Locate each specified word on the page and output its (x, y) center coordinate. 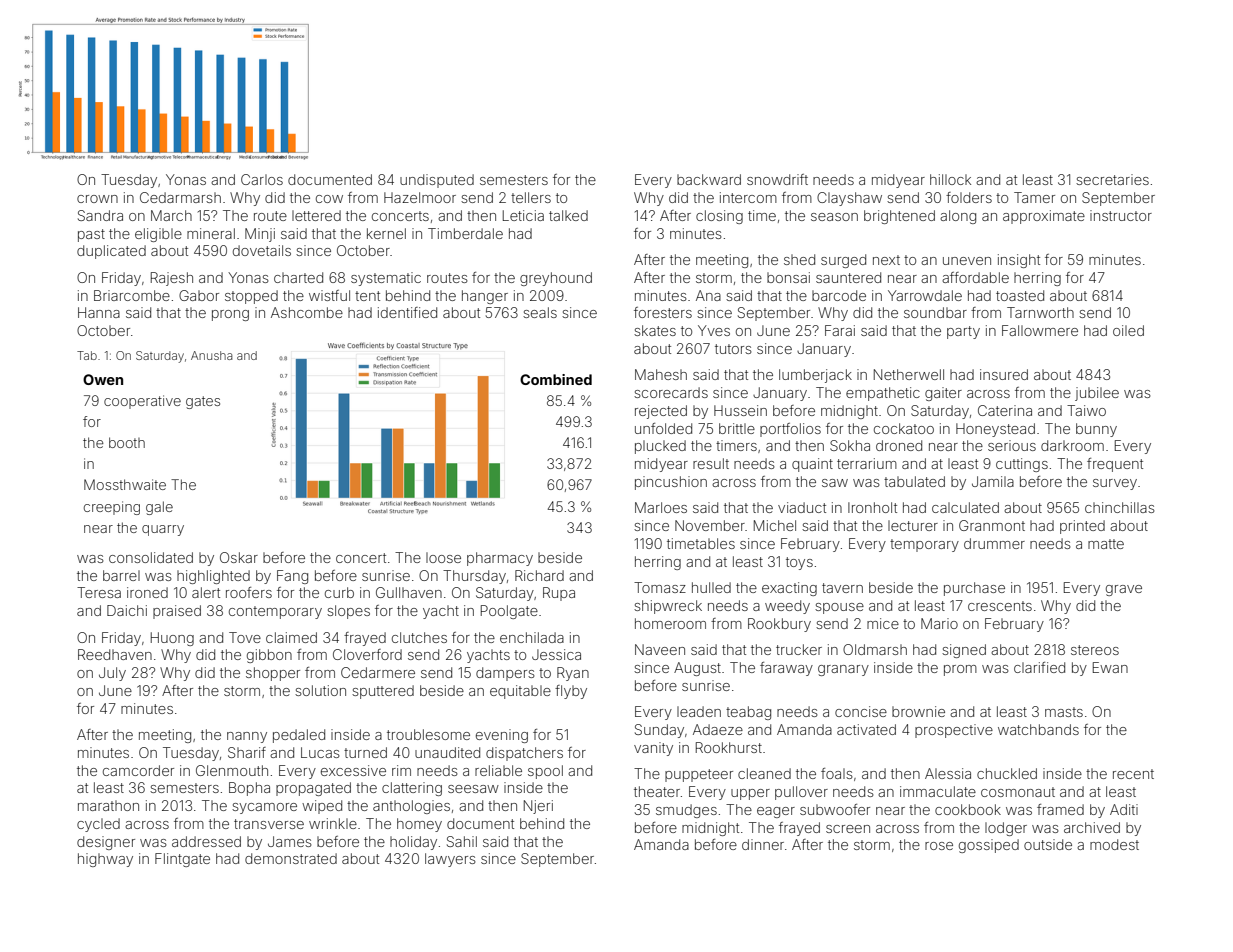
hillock (950, 179)
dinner (763, 844)
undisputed (437, 181)
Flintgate (182, 860)
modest (1114, 844)
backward (709, 179)
